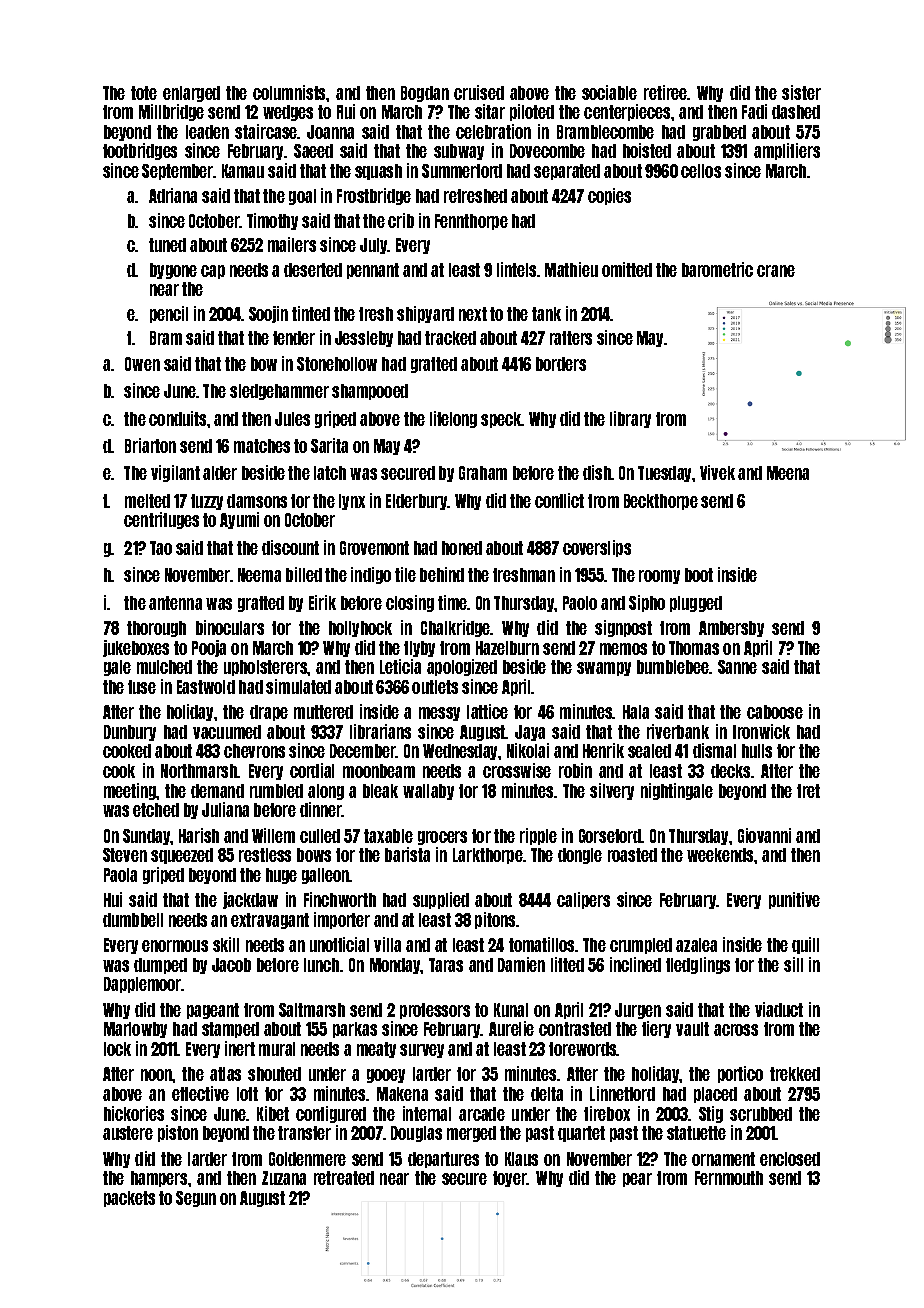 Image resolution: width=924 pixels, height=1308 pixels. Describe the element at coordinates (561, 364) in the screenshot. I see `borders` at that location.
